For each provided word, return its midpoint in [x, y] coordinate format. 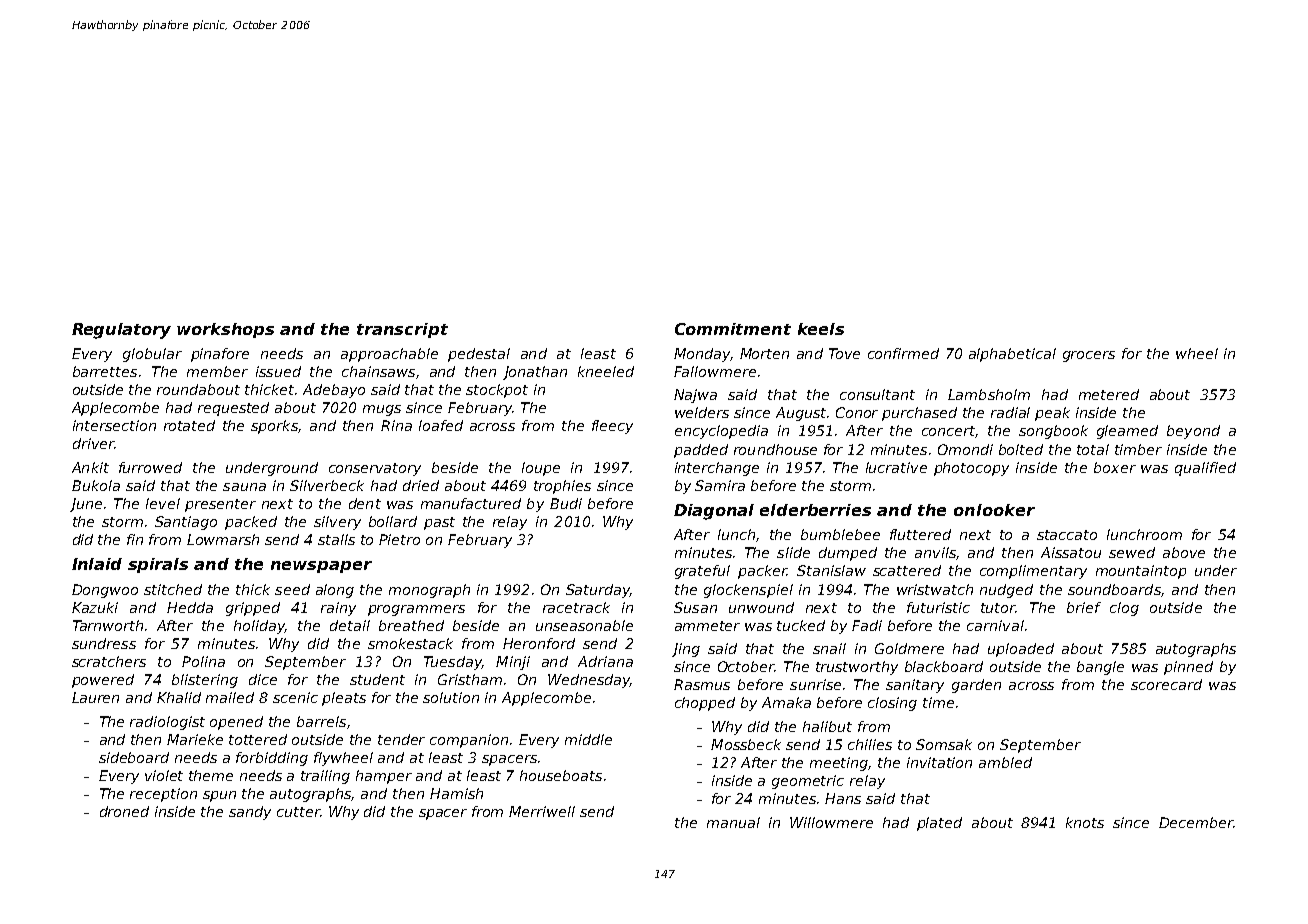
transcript [402, 330]
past [439, 523]
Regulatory [121, 331]
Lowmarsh [223, 539]
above [1184, 552]
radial [1010, 412]
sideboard [134, 757]
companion [469, 741]
